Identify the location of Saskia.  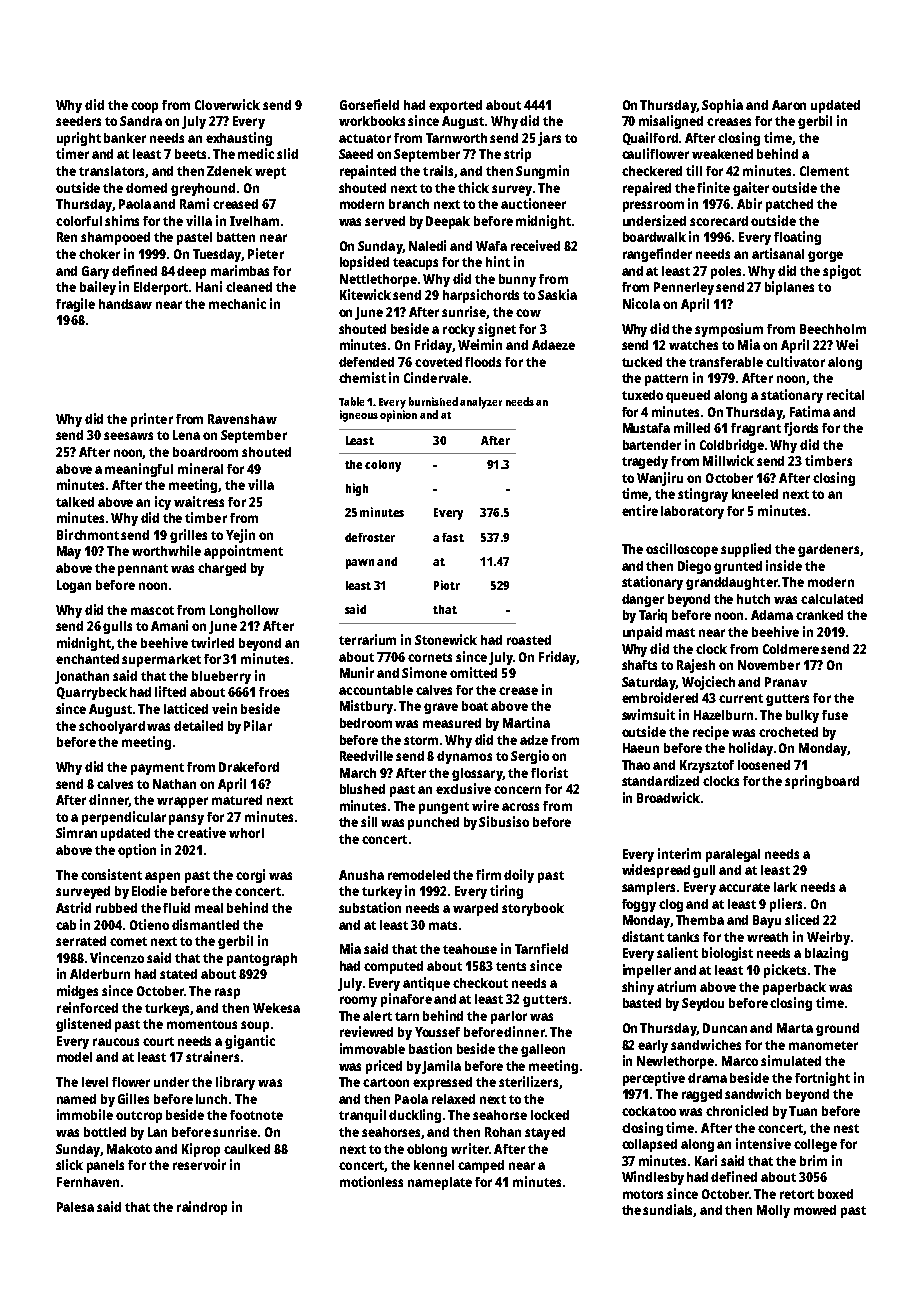
(557, 294).
